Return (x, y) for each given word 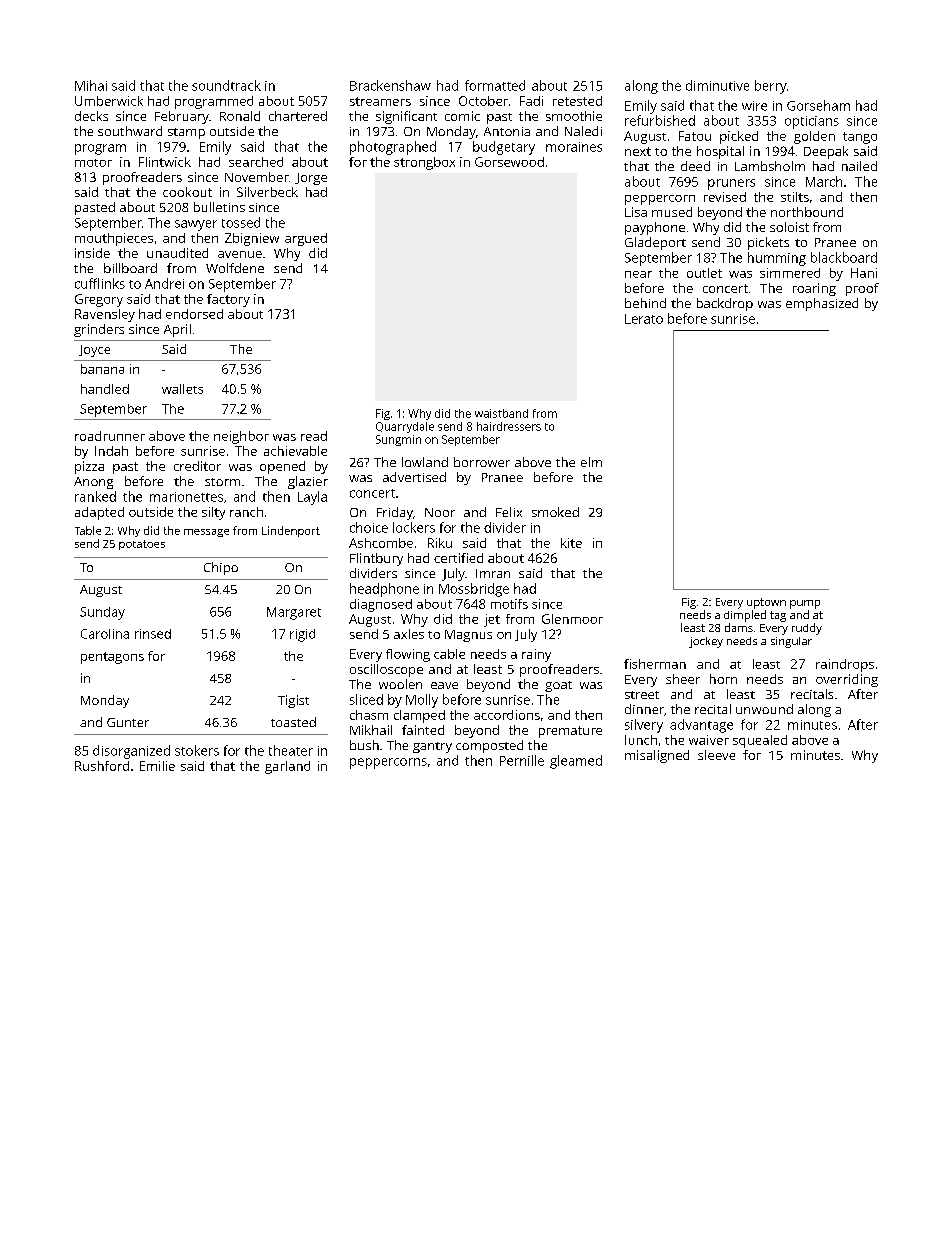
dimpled (745, 616)
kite (571, 543)
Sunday (102, 613)
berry (771, 87)
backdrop (725, 304)
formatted (495, 85)
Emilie (157, 766)
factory (228, 300)
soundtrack (226, 85)
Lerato (644, 319)
